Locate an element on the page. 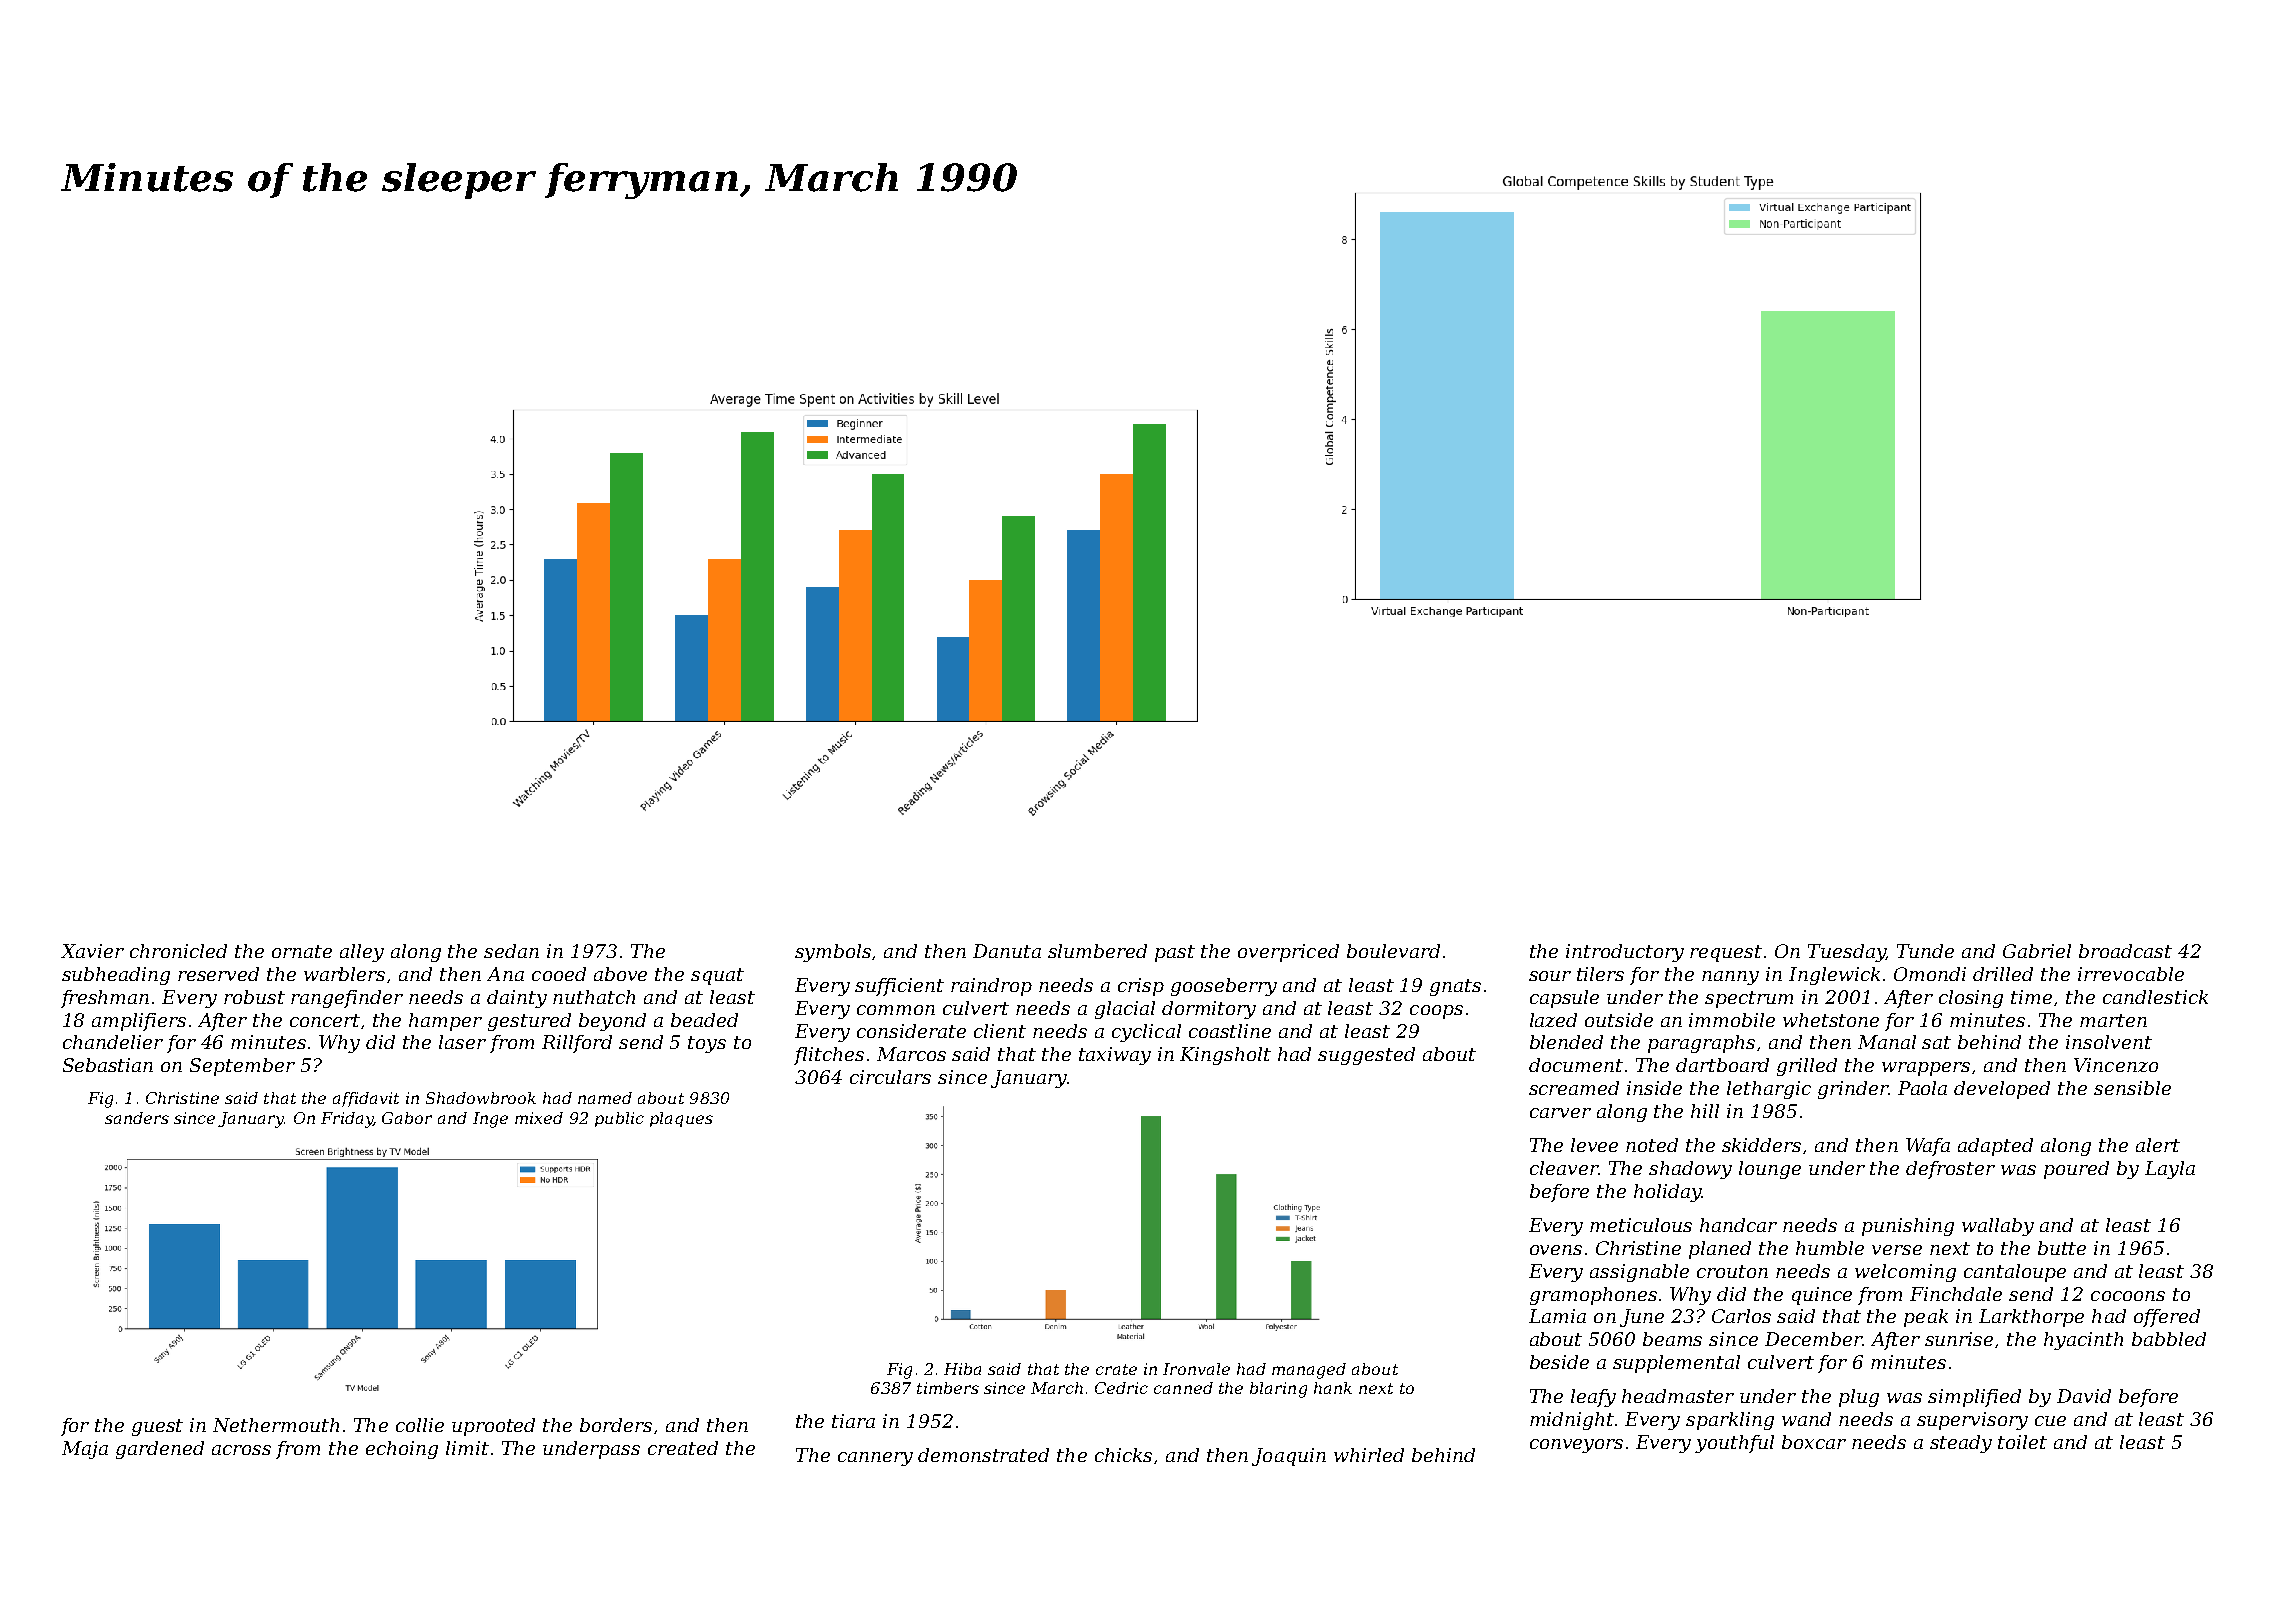  Rillford is located at coordinates (577, 1044).
